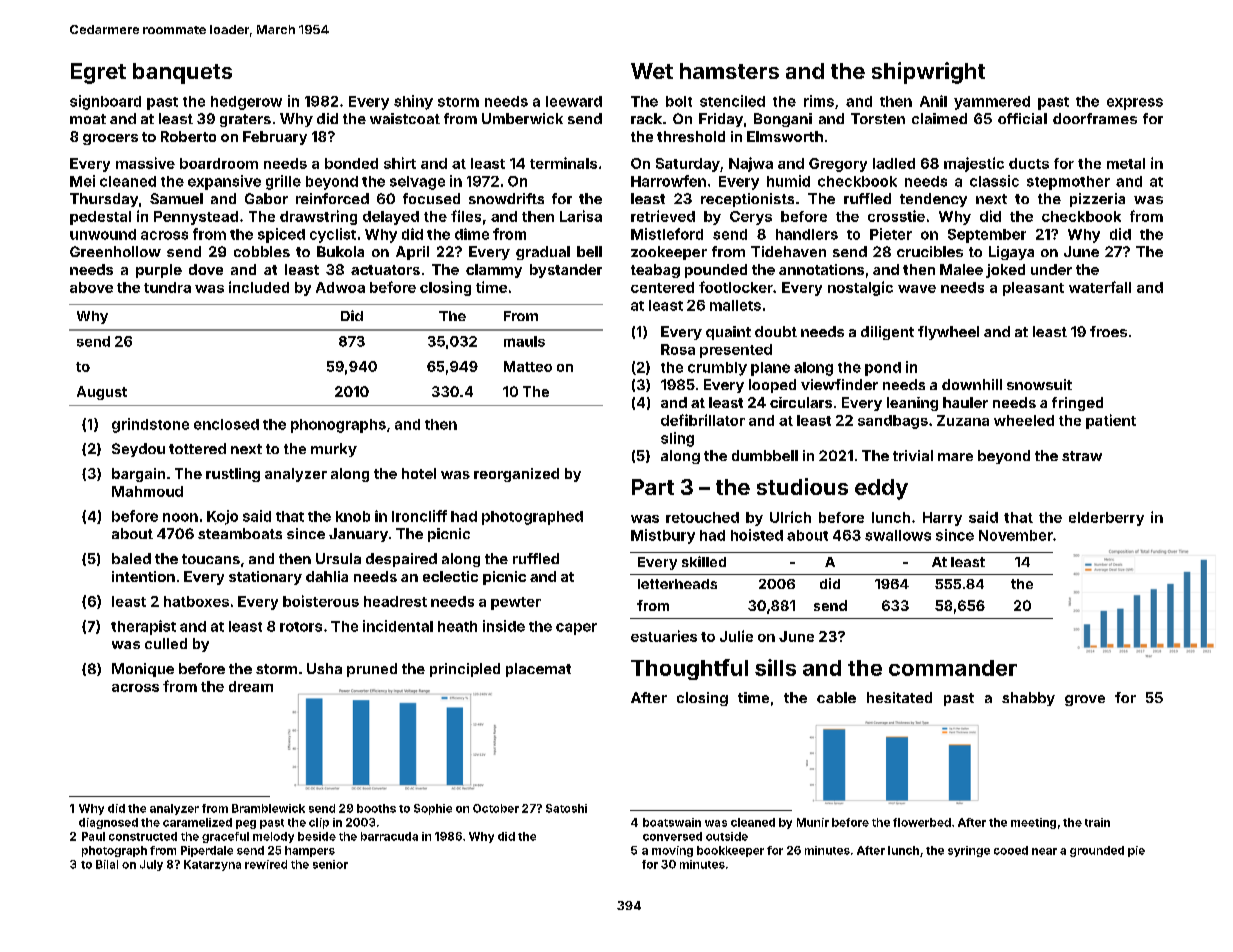  Describe the element at coordinates (736, 636) in the image. I see `Julie` at that location.
